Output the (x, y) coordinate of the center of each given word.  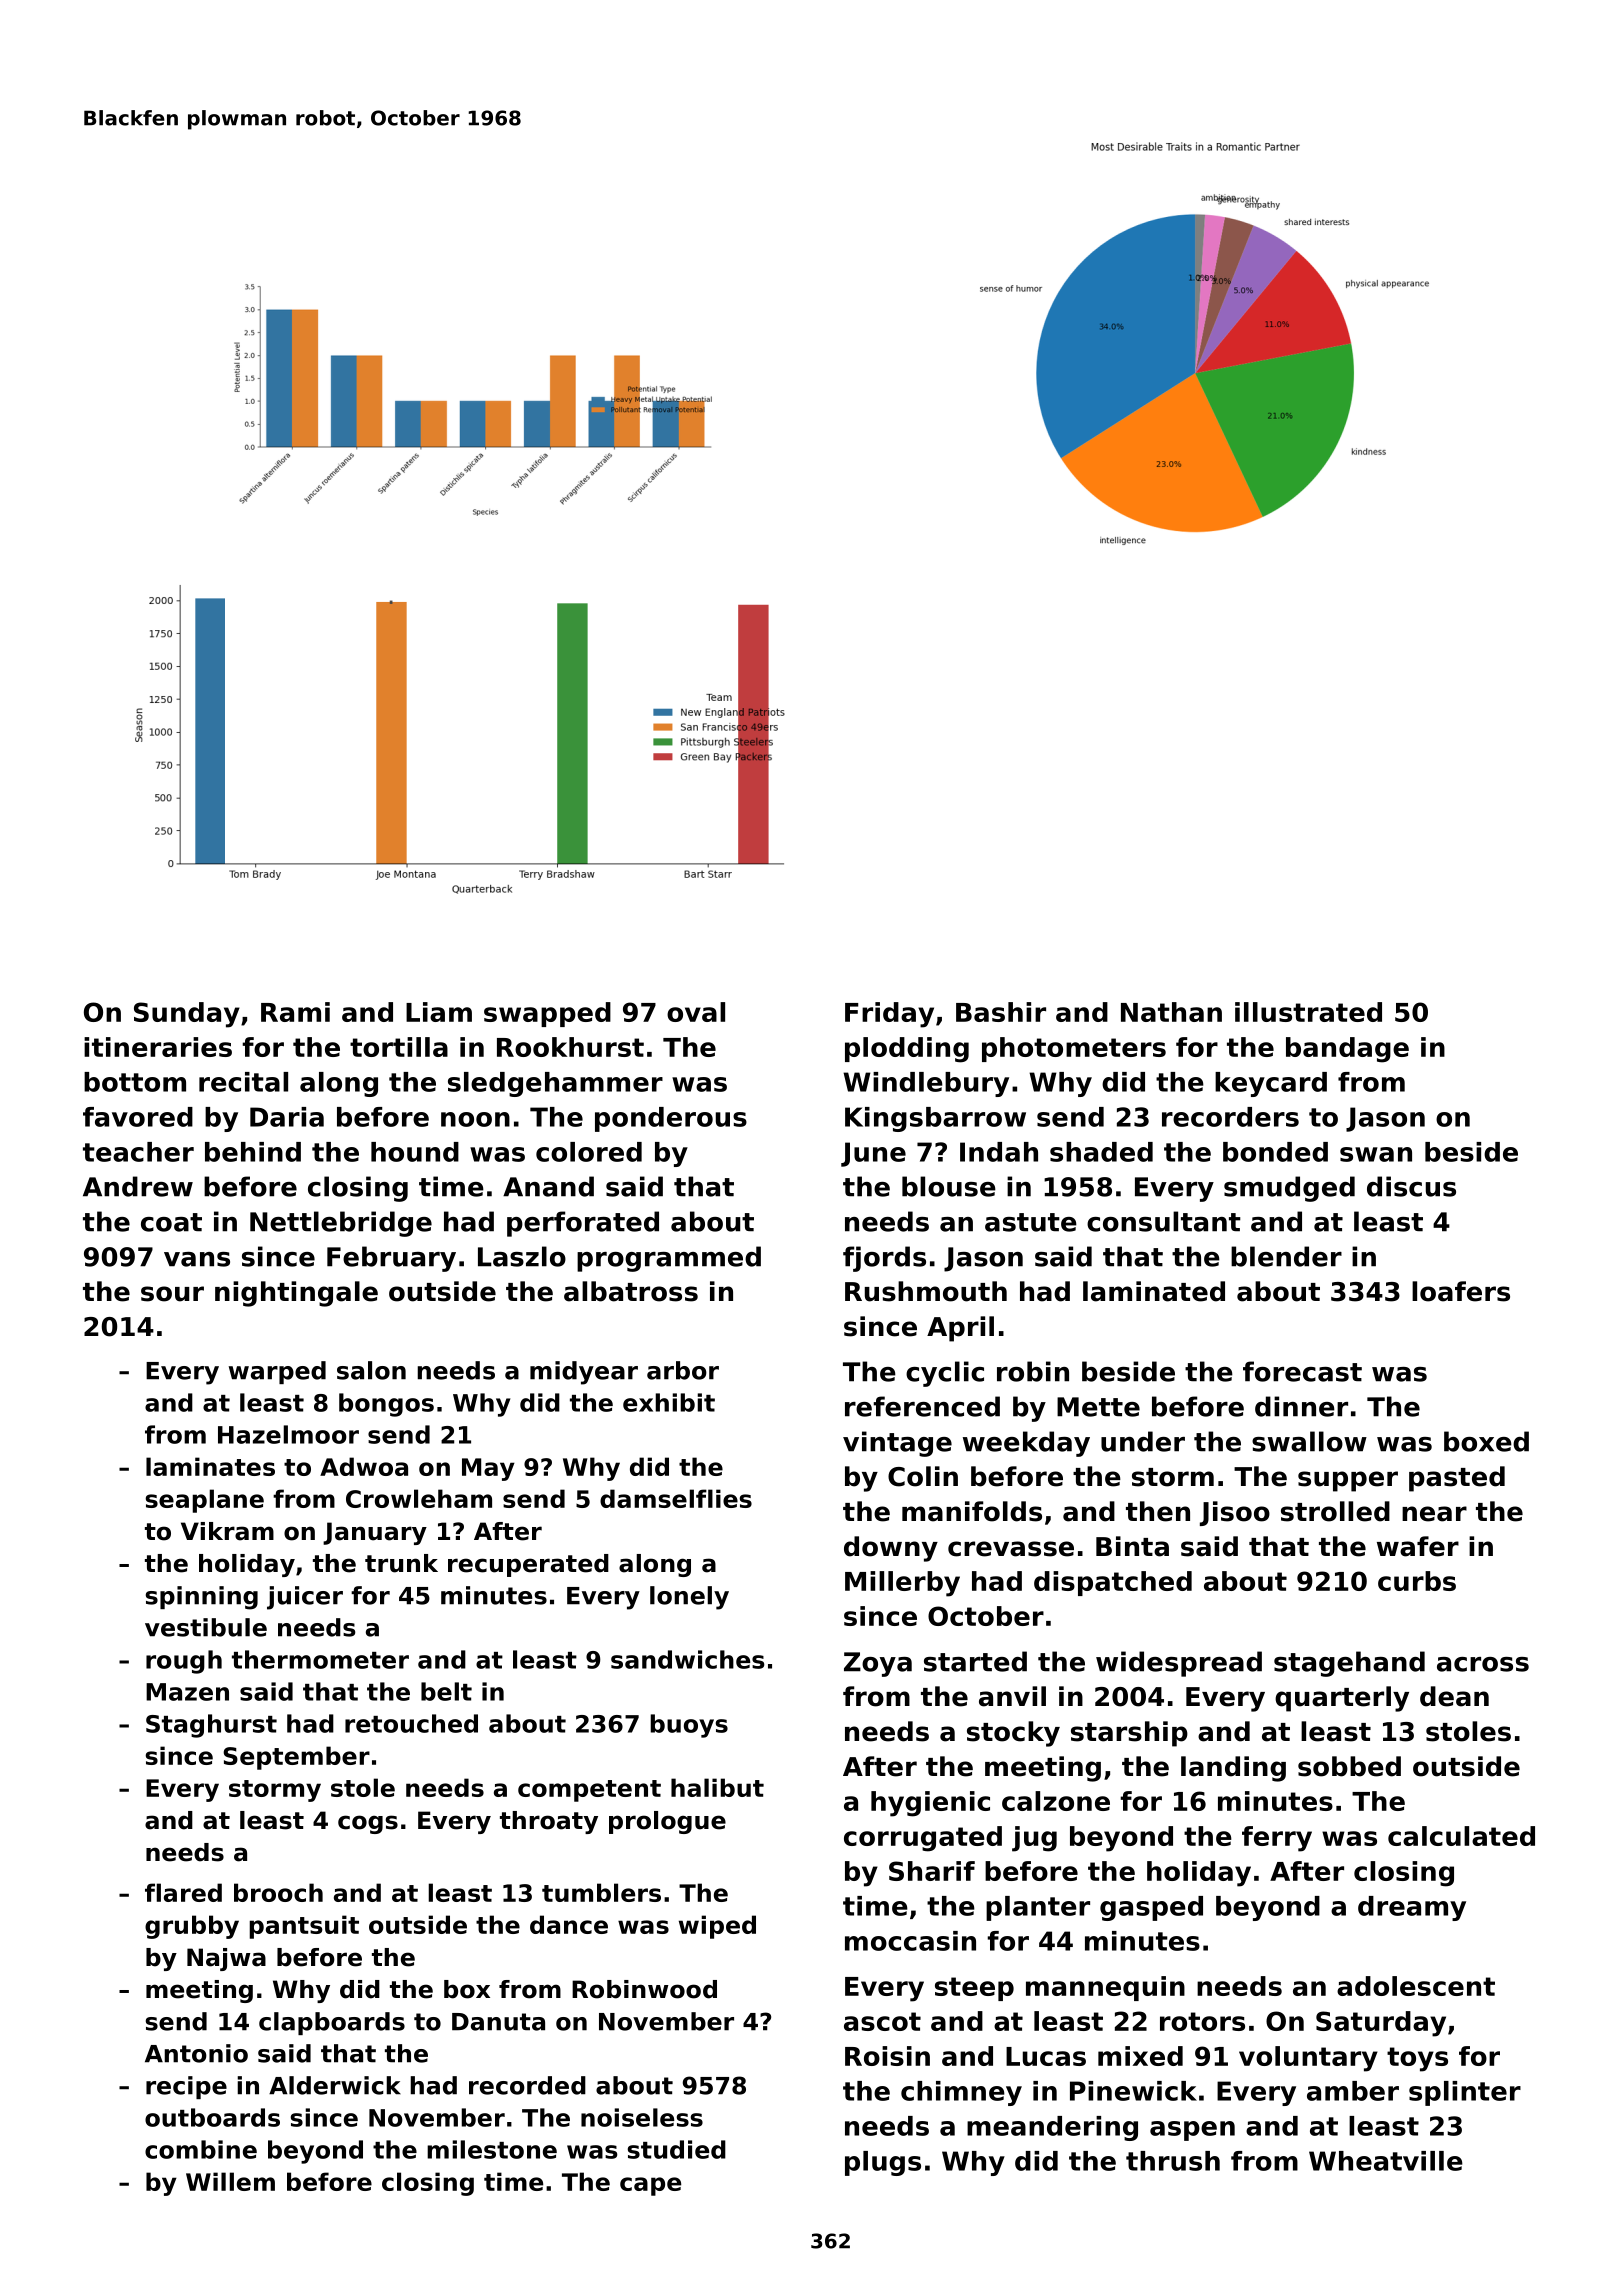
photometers (1074, 1049)
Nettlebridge (341, 1224)
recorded (527, 2085)
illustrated (1308, 1012)
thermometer (320, 1659)
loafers (1461, 1291)
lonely (689, 1598)
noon (475, 1119)
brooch (278, 1892)
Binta (1132, 1546)
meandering (1052, 2128)
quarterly (1342, 1699)
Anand (548, 1186)
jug (1034, 1839)
